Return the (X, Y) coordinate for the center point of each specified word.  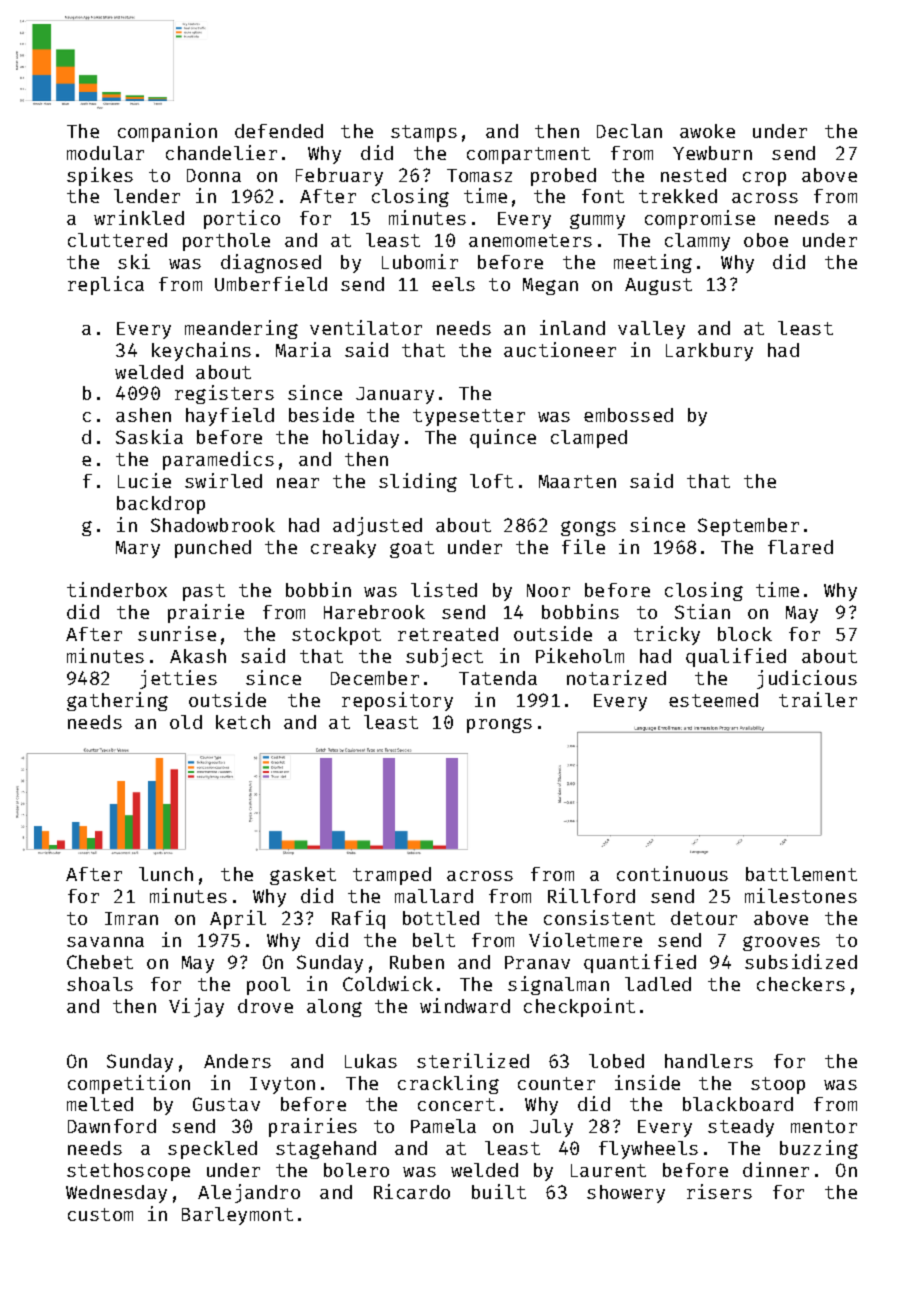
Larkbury (709, 352)
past (204, 592)
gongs (588, 528)
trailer (818, 699)
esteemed (713, 700)
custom (100, 1214)
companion (167, 132)
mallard (434, 896)
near (298, 483)
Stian (702, 611)
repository (397, 701)
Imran (131, 918)
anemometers (530, 240)
